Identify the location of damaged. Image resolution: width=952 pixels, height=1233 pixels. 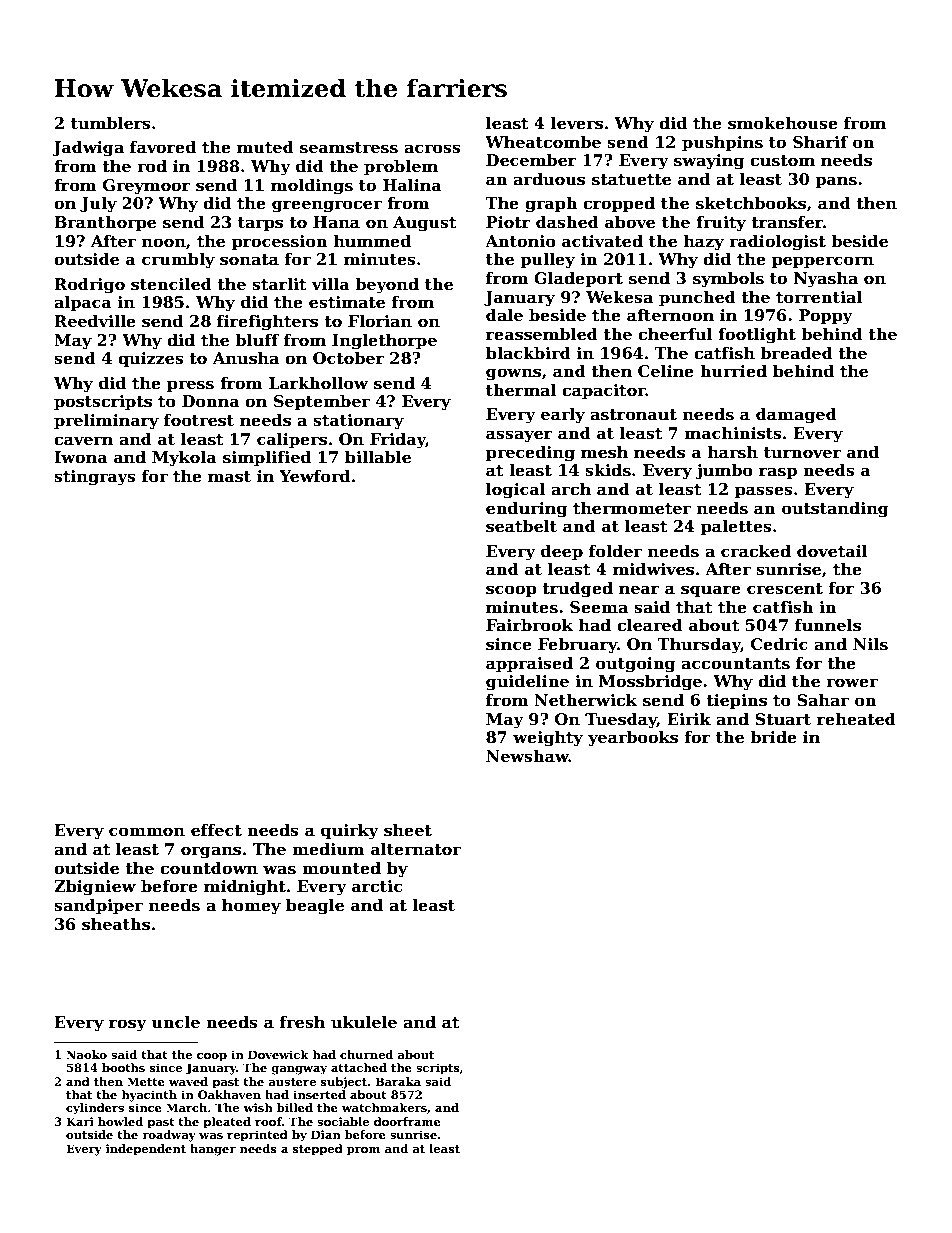
(796, 415).
